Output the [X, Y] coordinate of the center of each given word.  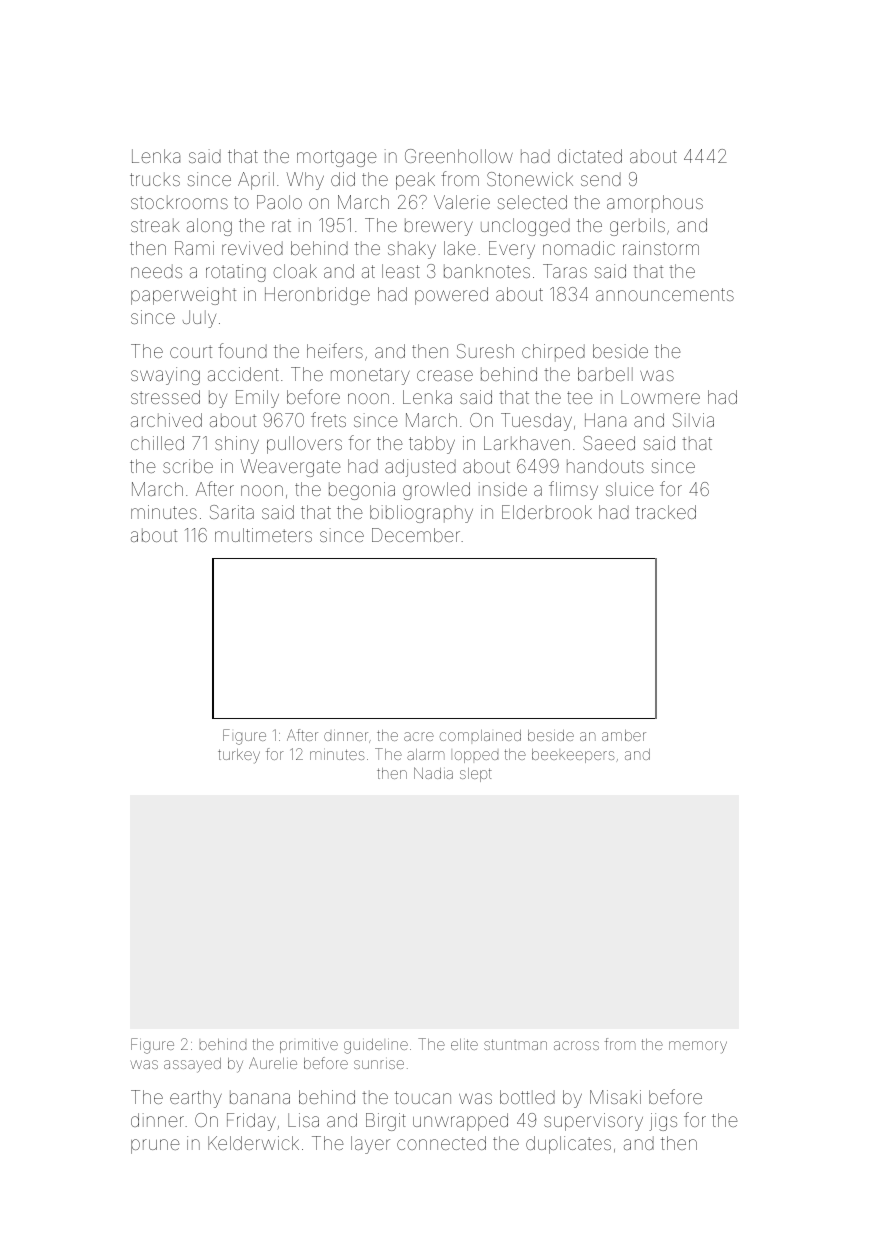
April [256, 181]
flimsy [573, 490]
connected [441, 1143]
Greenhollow [459, 156]
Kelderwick [253, 1143]
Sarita [232, 512]
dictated [590, 156]
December [416, 535]
